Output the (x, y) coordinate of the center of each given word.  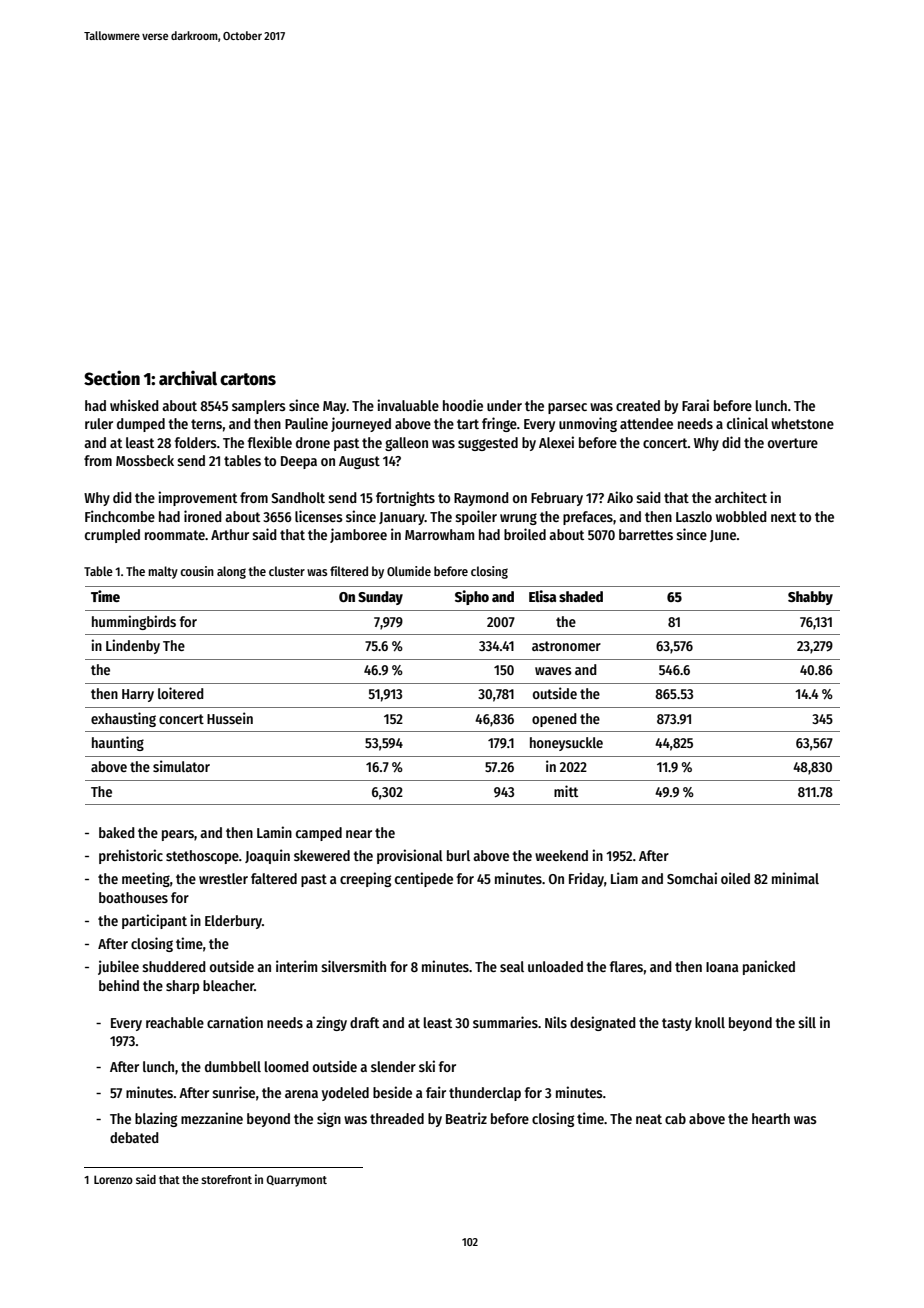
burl (458, 855)
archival (188, 378)
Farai (695, 405)
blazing (156, 1119)
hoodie (463, 405)
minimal (795, 878)
